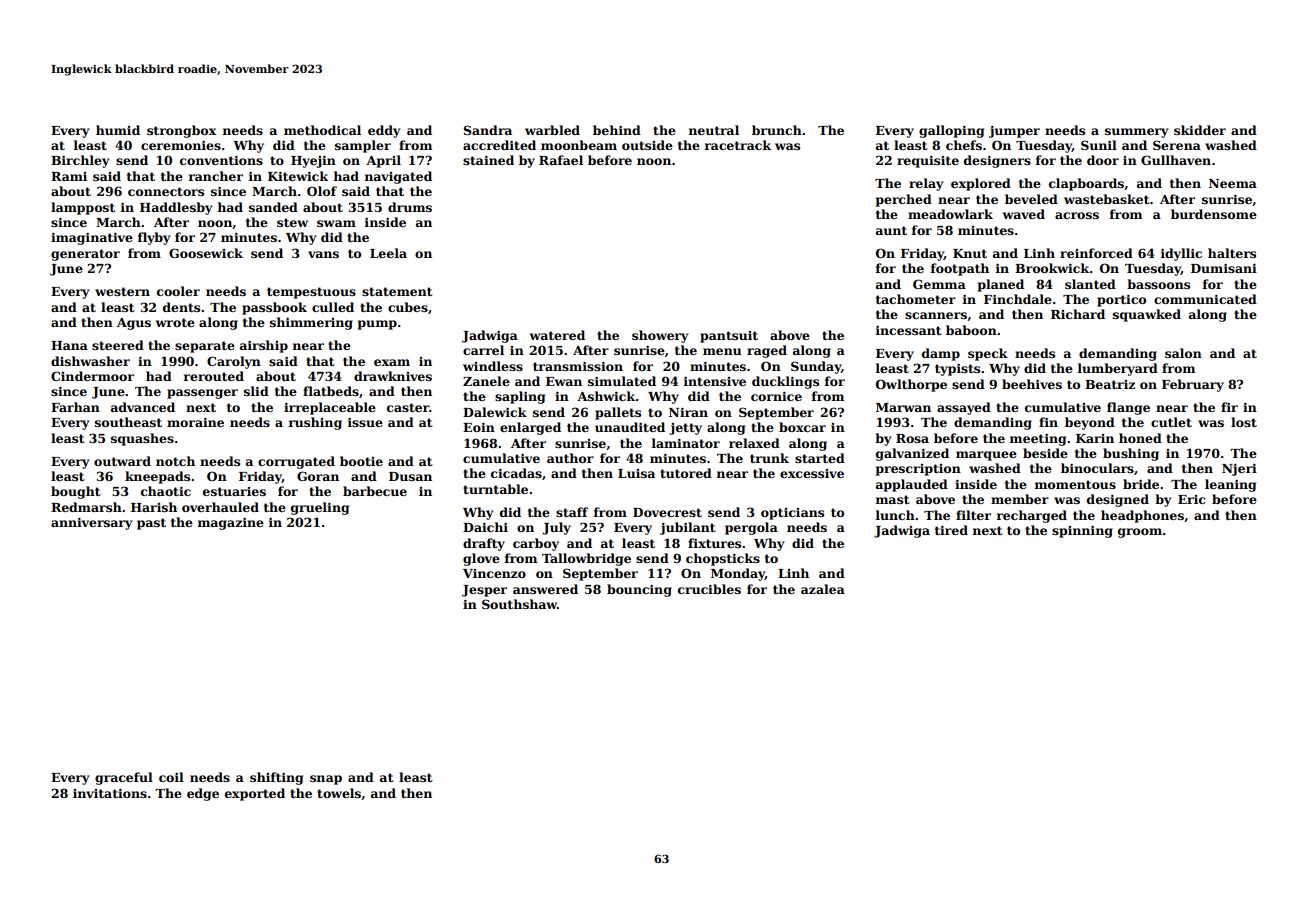 The width and height of the screenshot is (1308, 924). Describe the element at coordinates (110, 793) in the screenshot. I see `invitations` at that location.
